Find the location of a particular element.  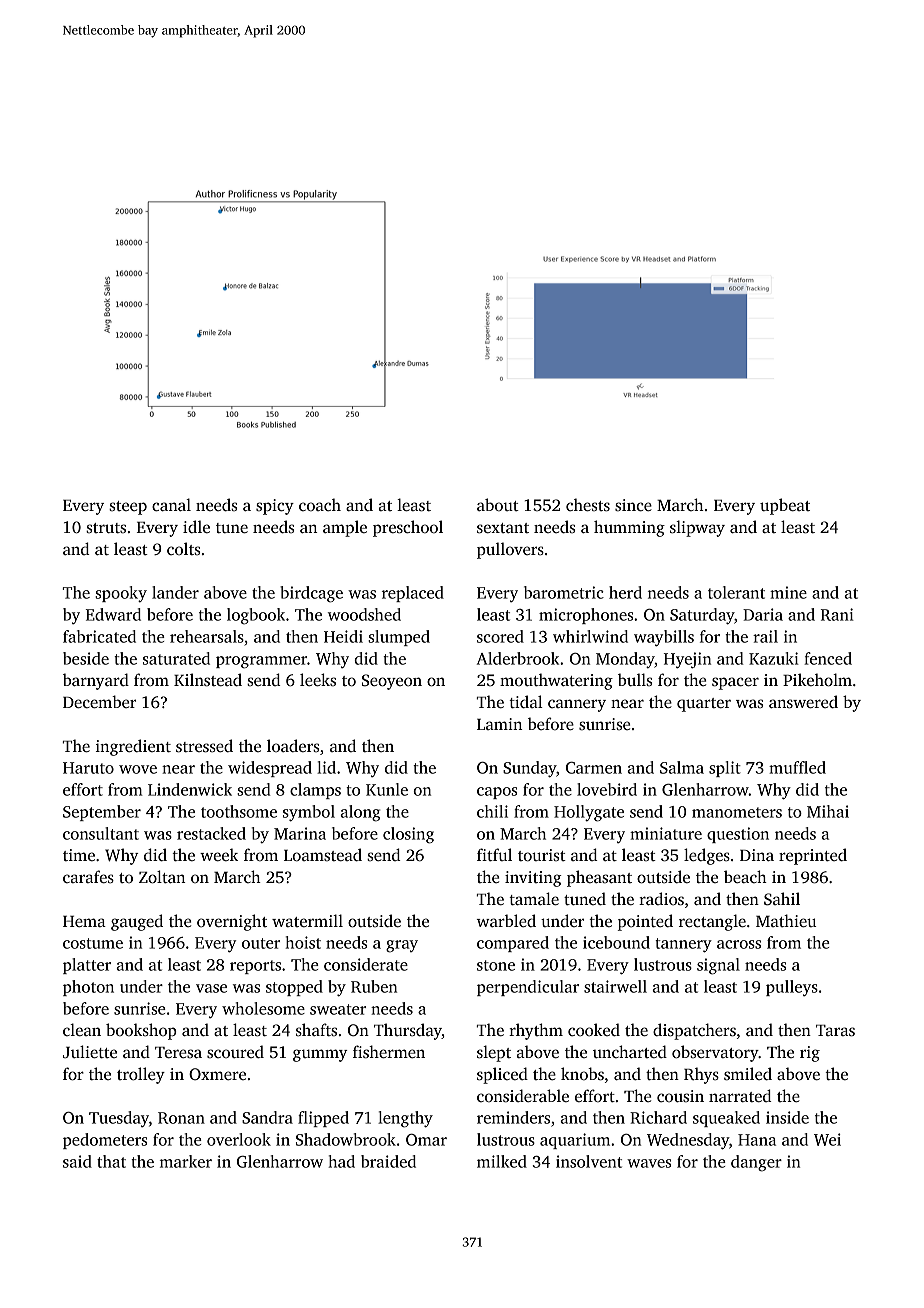

Kunle is located at coordinates (387, 789).
